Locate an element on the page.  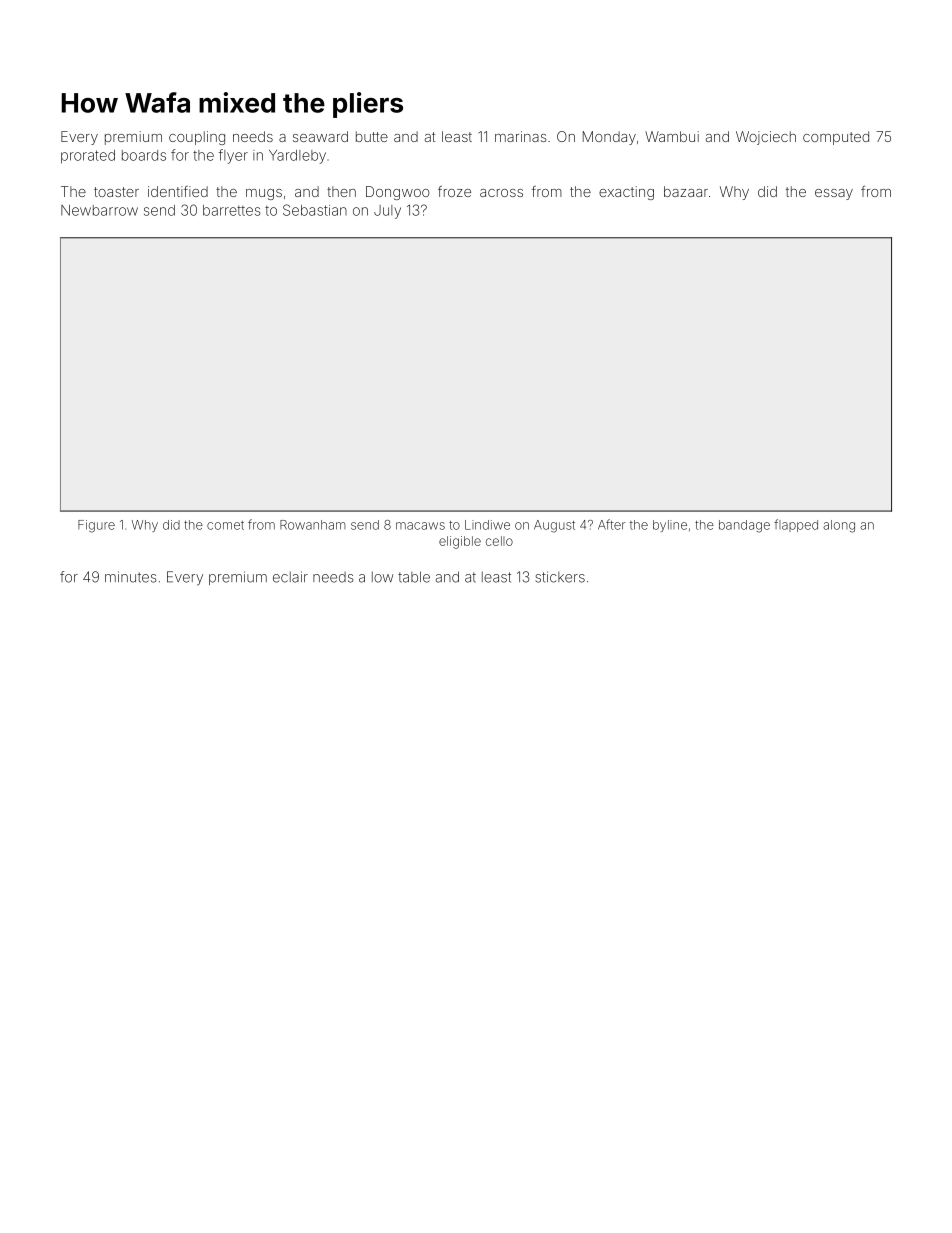
Newbarrow is located at coordinates (99, 210).
